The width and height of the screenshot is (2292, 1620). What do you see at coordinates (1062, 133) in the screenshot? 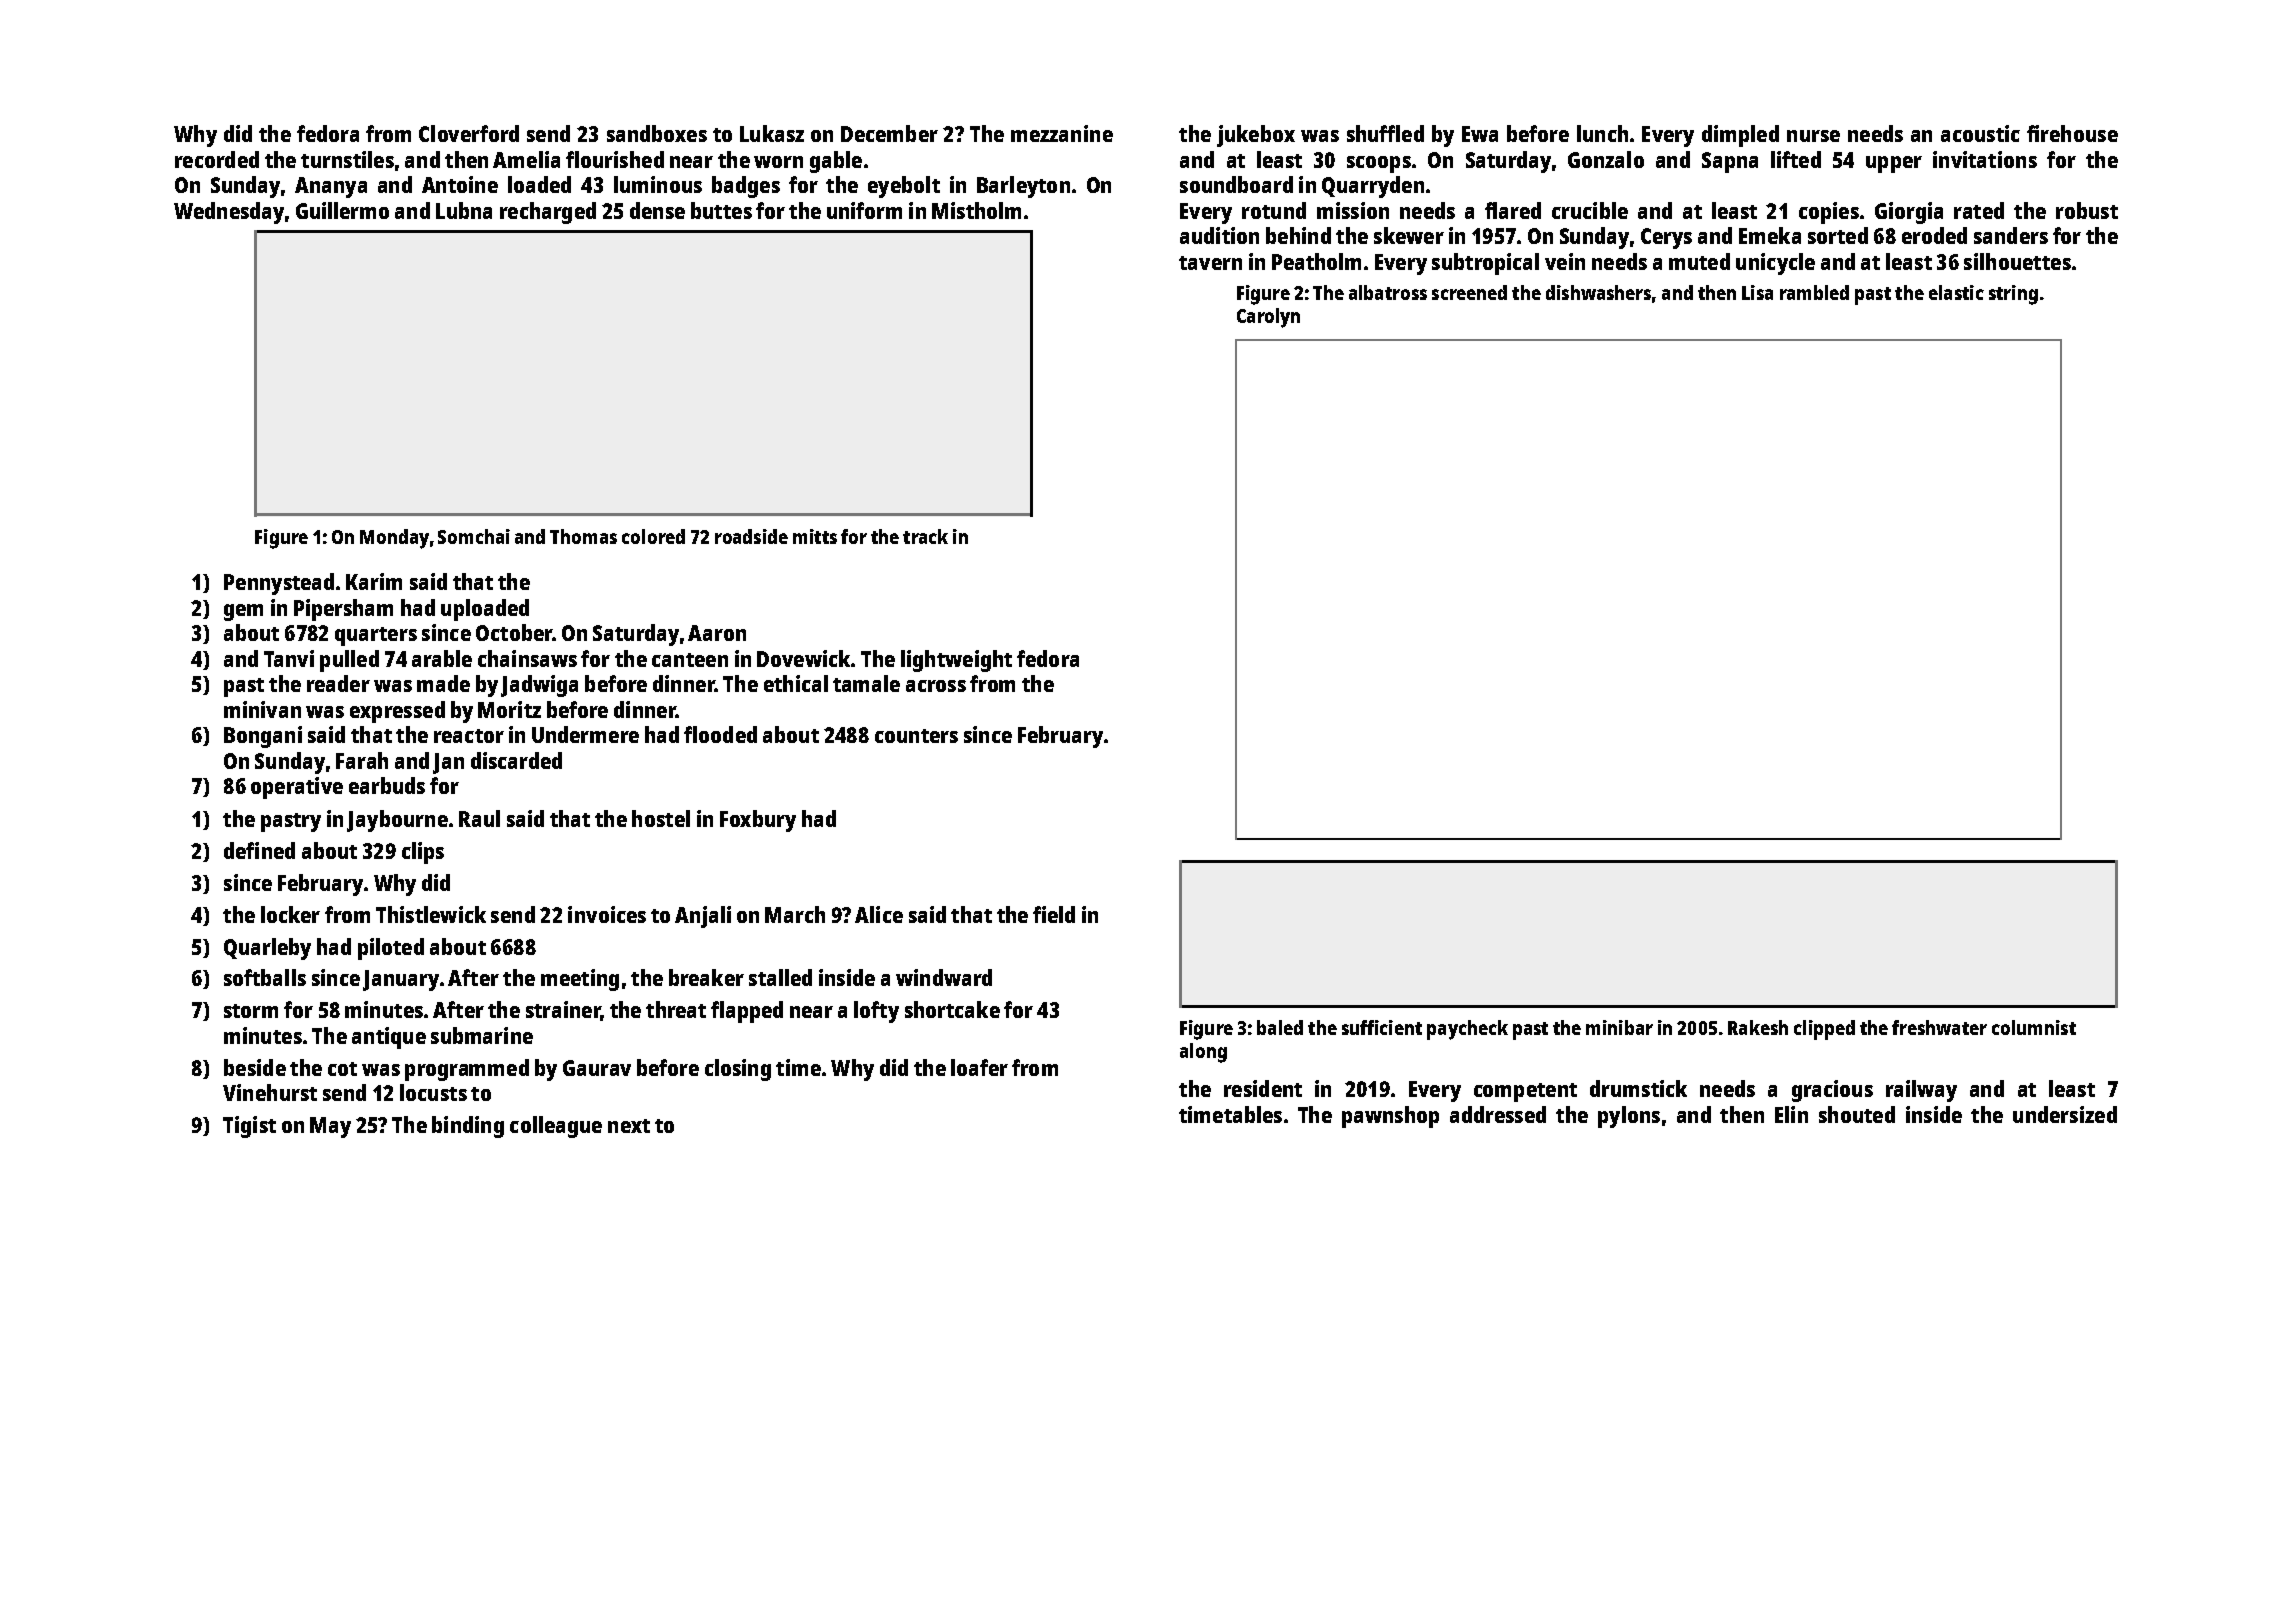
I see `mezzanine` at bounding box center [1062, 133].
